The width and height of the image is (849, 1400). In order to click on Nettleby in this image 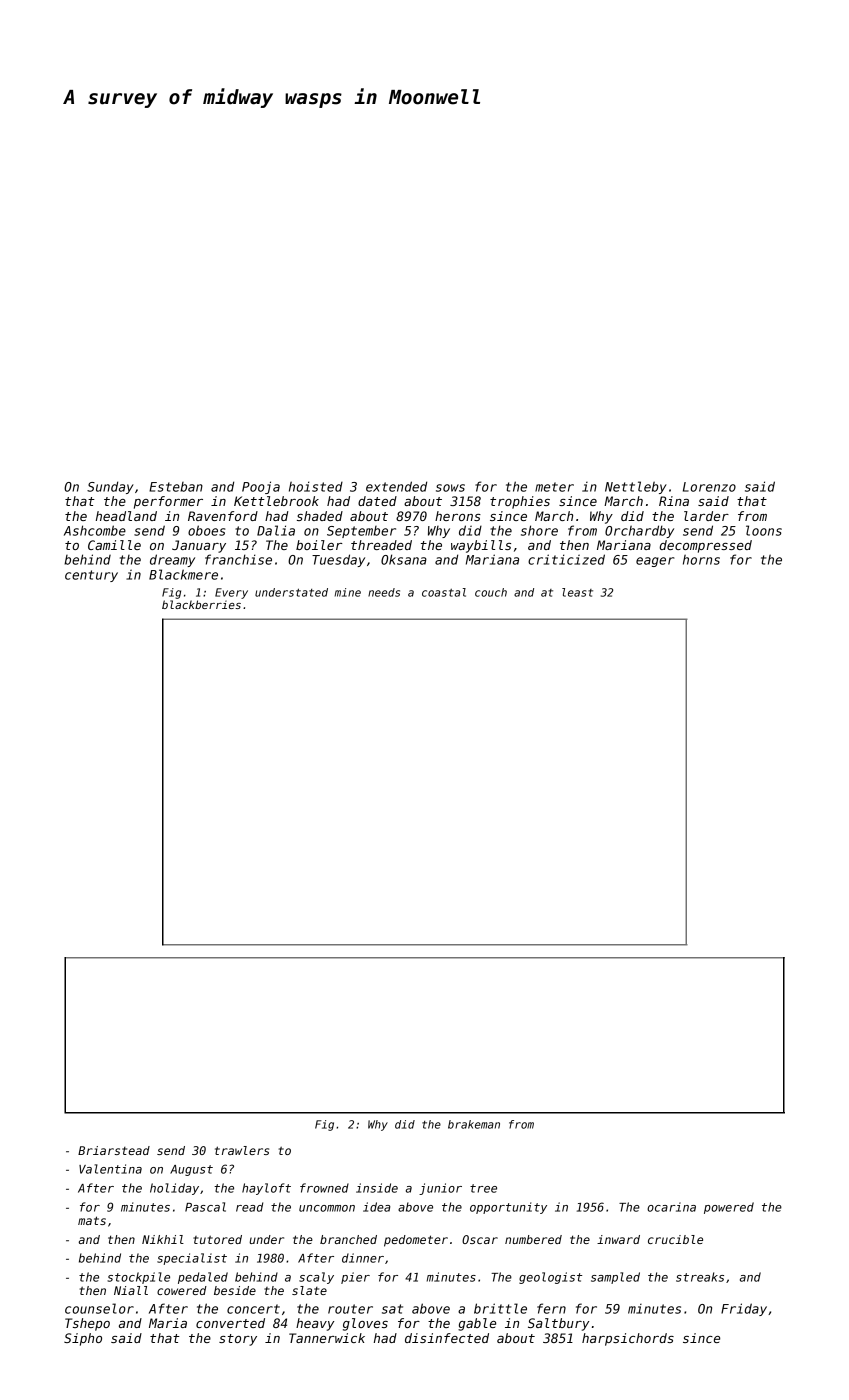, I will do `click(636, 487)`.
